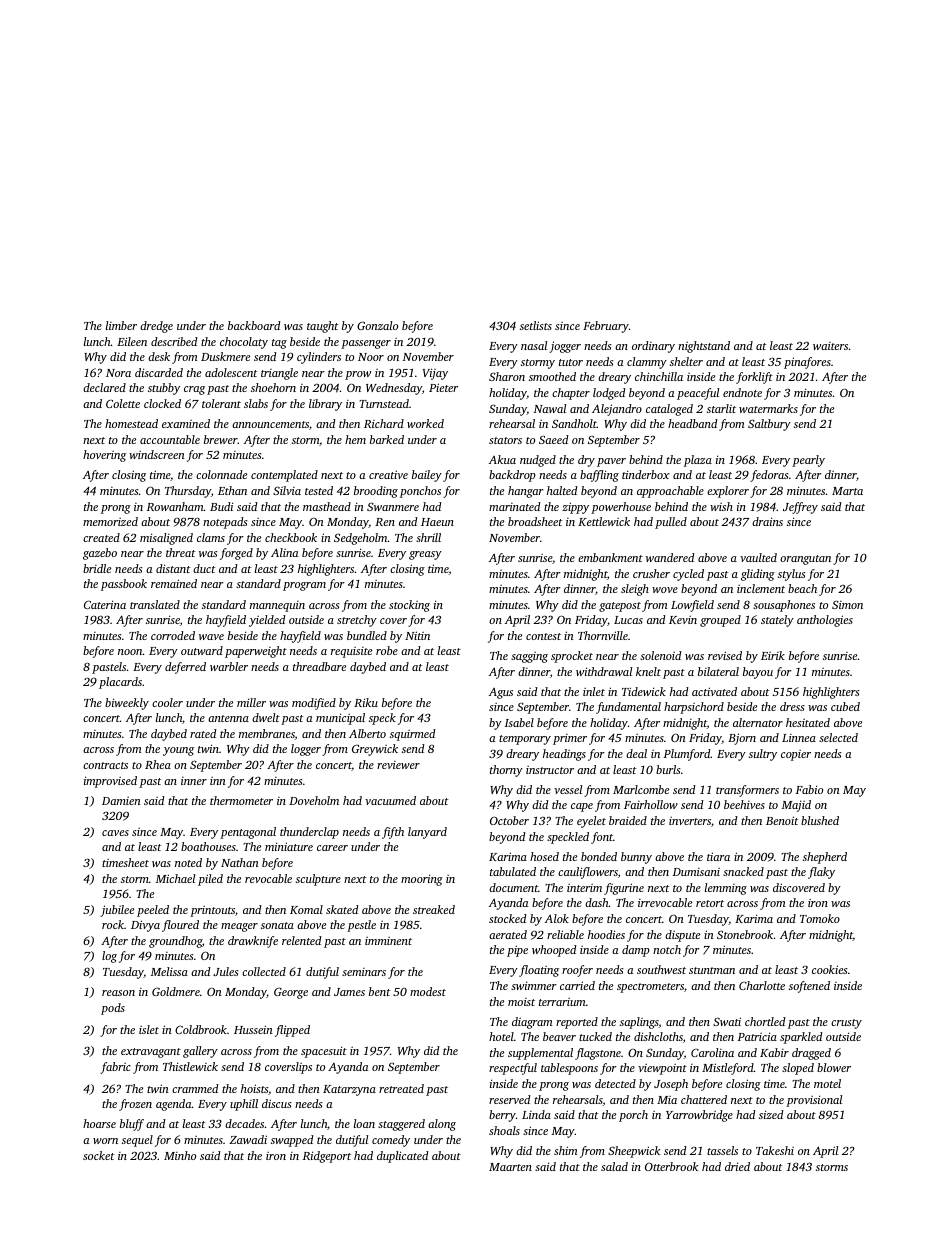  What do you see at coordinates (167, 702) in the image?
I see `cooler` at bounding box center [167, 702].
